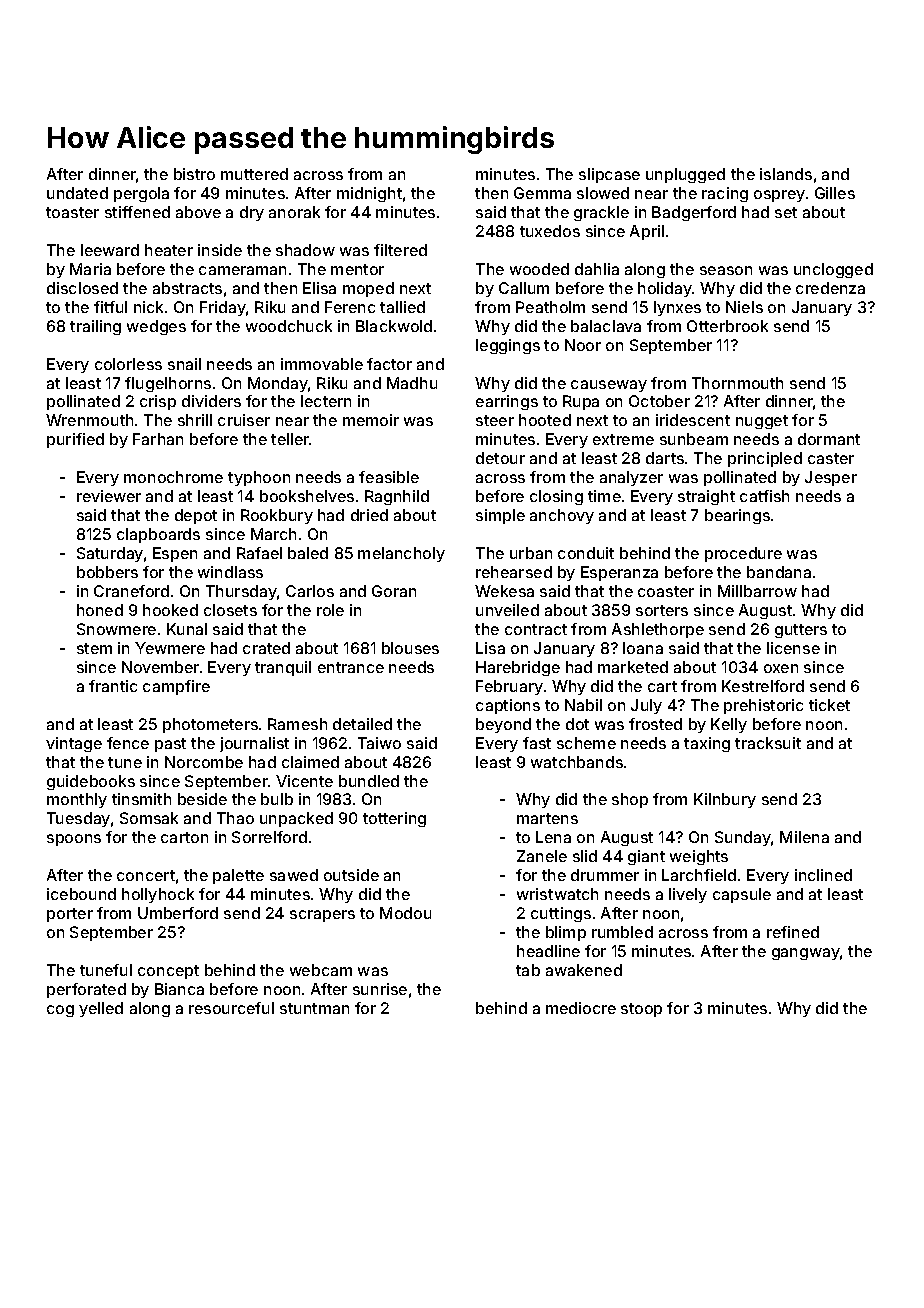  What do you see at coordinates (706, 497) in the screenshot?
I see `straight` at bounding box center [706, 497].
